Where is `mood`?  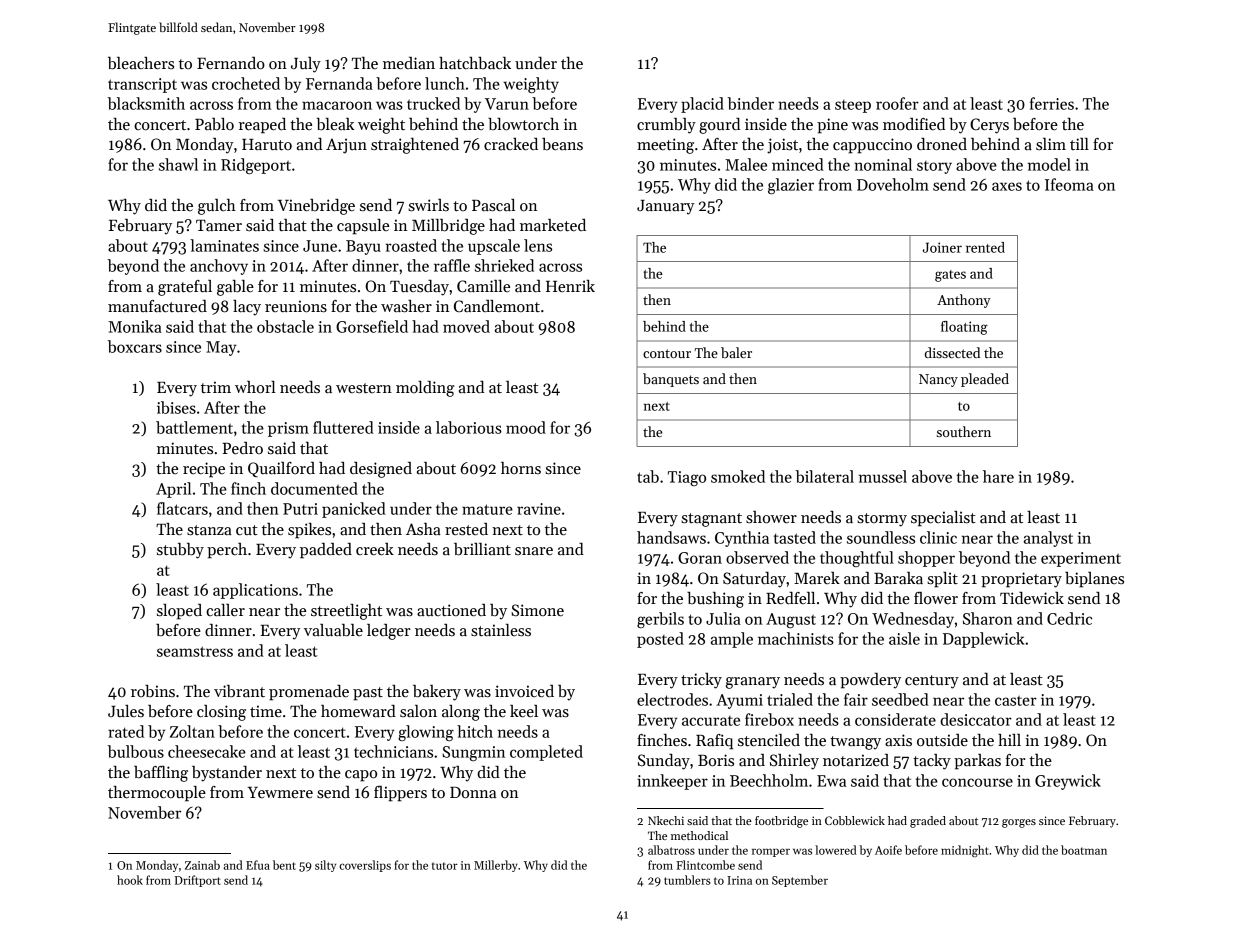 mood is located at coordinates (526, 427).
